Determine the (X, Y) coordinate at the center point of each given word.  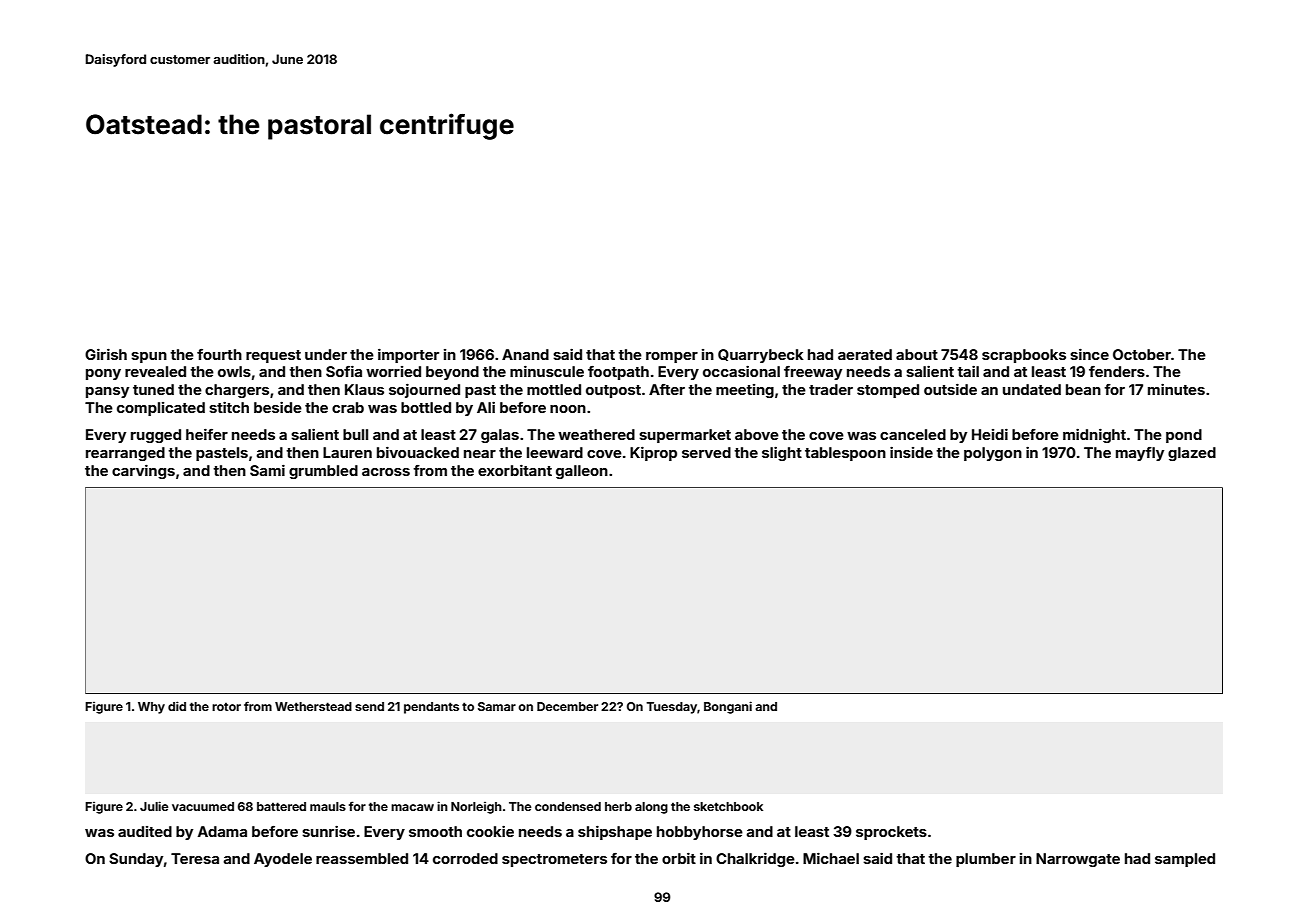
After (667, 389)
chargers (237, 391)
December (567, 706)
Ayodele (283, 860)
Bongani (728, 707)
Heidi (990, 434)
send (369, 706)
